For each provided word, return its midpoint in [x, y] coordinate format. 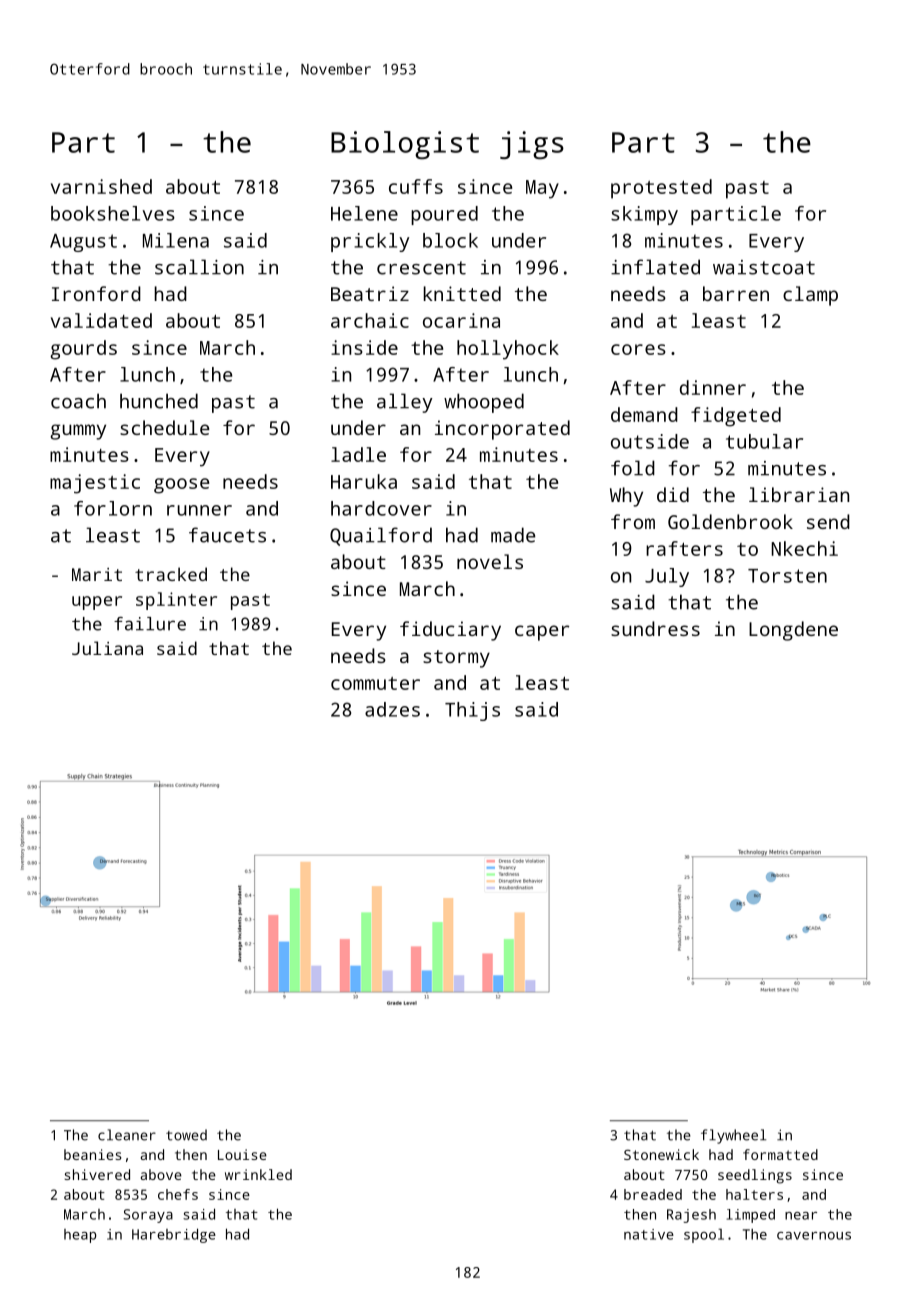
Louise [242, 1154]
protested [661, 189]
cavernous [814, 1236]
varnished [101, 186]
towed [186, 1135]
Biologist [405, 145]
